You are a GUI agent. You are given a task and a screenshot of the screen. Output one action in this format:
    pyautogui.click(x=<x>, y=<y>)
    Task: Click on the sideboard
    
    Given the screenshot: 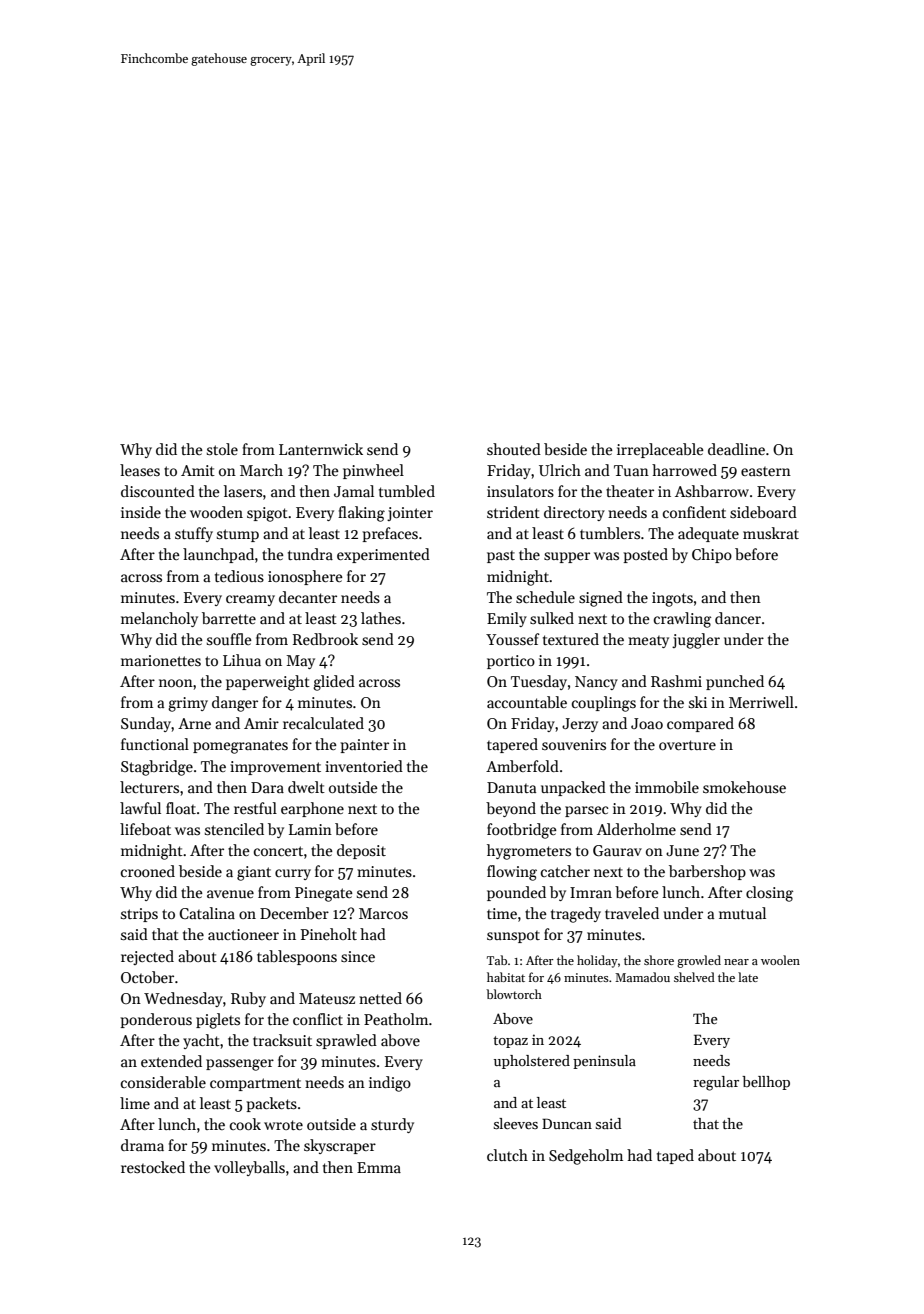 What is the action you would take?
    pyautogui.click(x=763, y=512)
